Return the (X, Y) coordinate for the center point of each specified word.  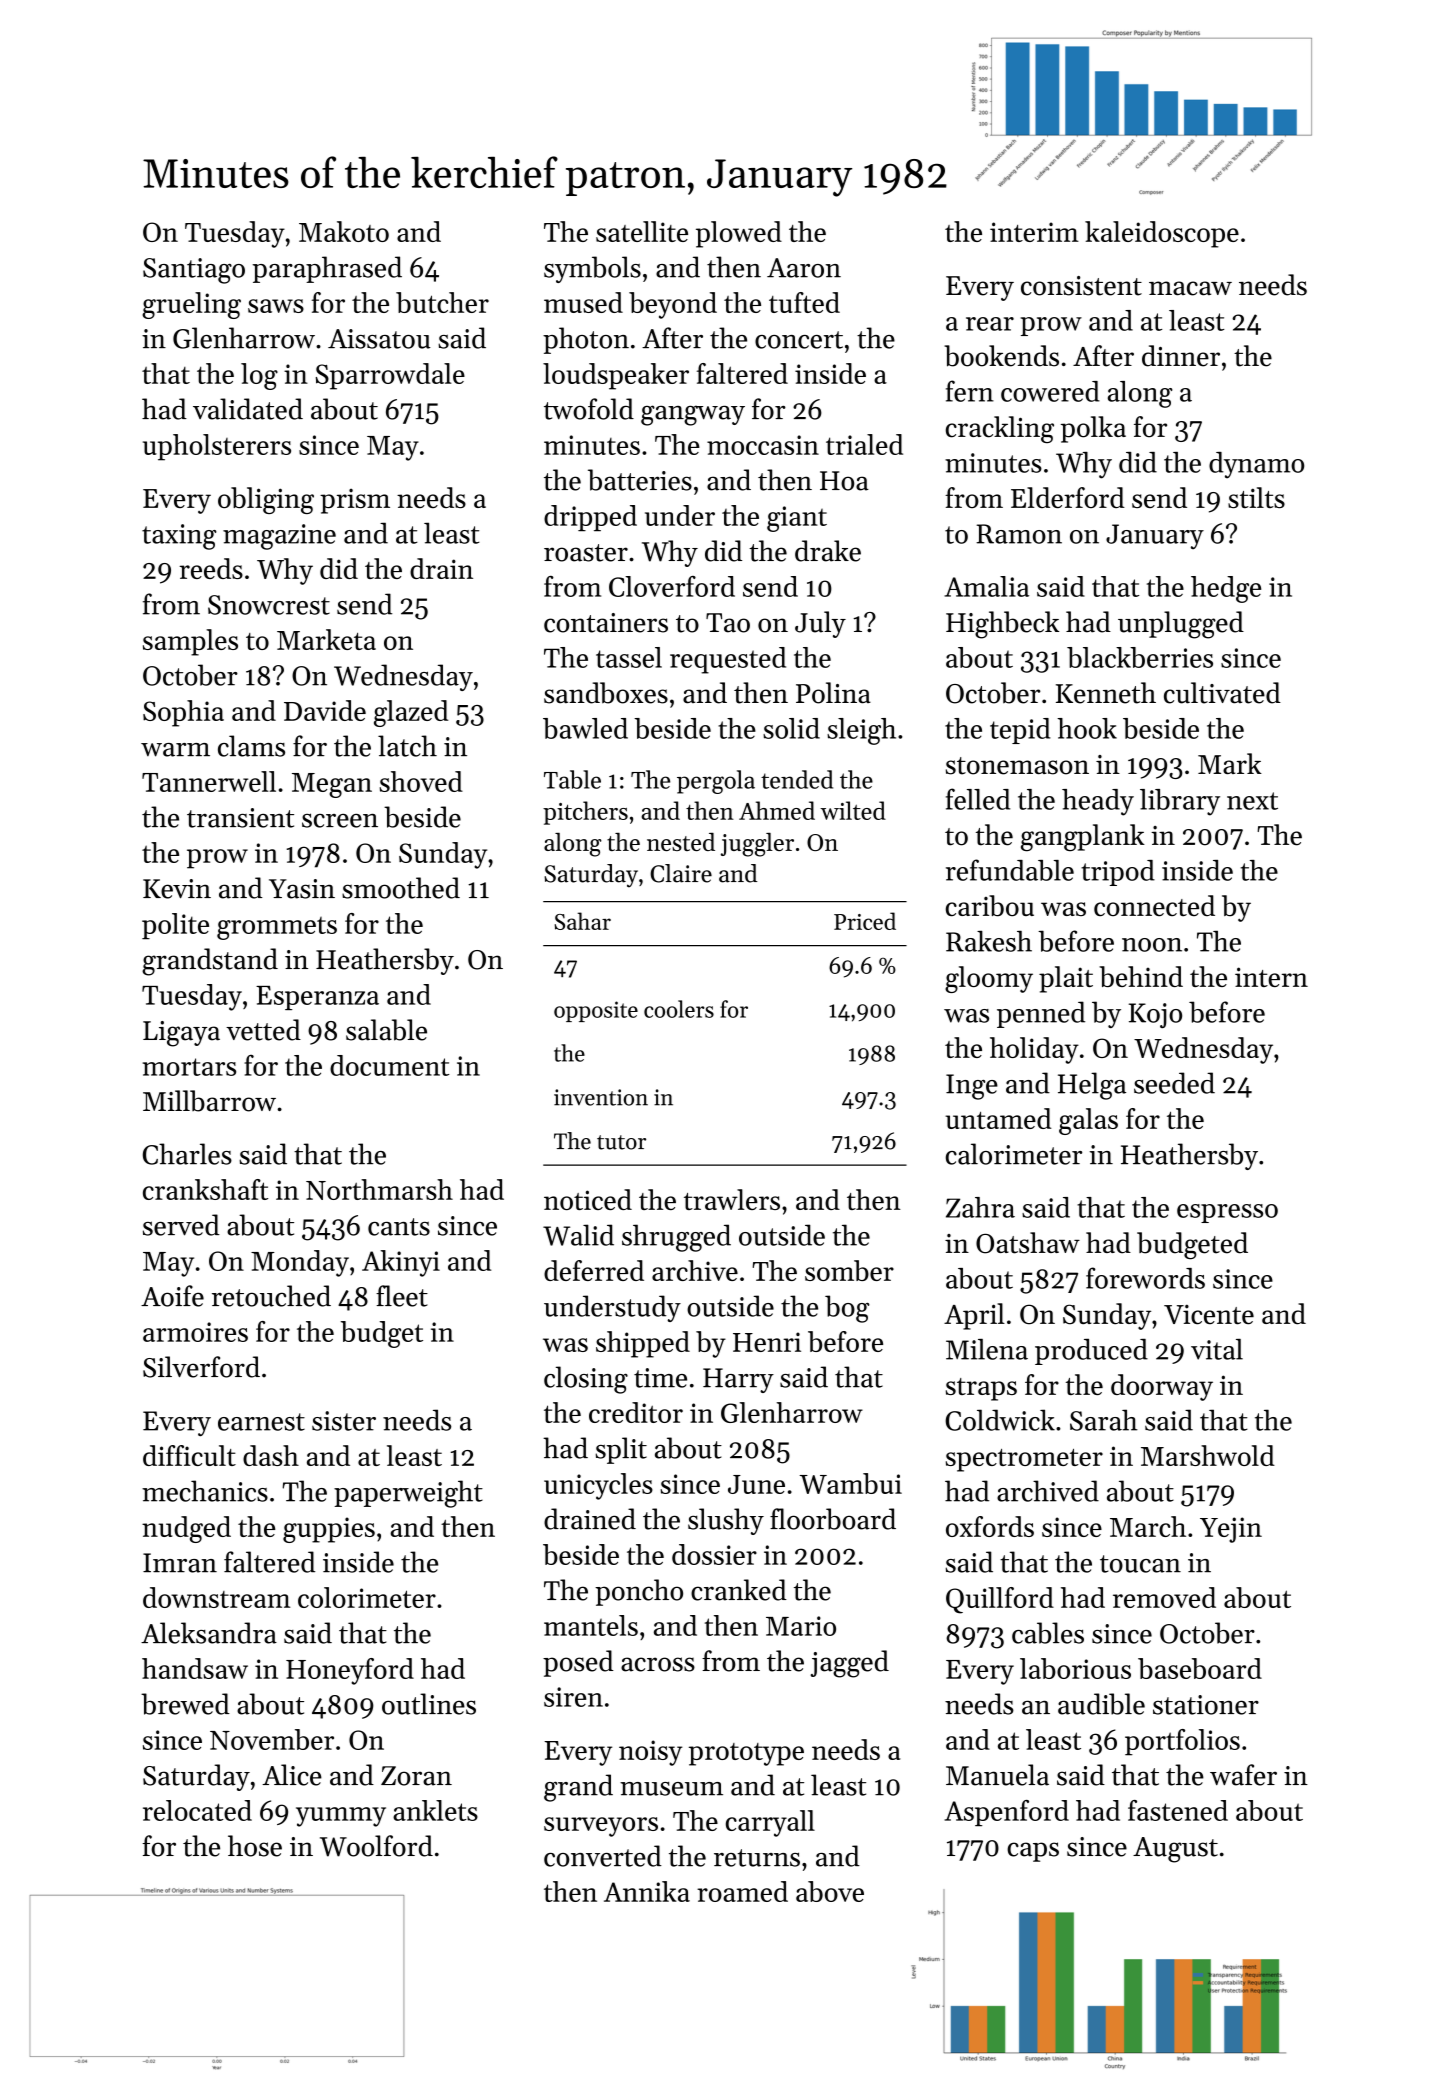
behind (1141, 976)
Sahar (583, 921)
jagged (850, 1664)
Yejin (1231, 1530)
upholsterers (217, 447)
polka (1093, 429)
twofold (589, 409)
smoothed (401, 888)
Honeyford (350, 1671)
